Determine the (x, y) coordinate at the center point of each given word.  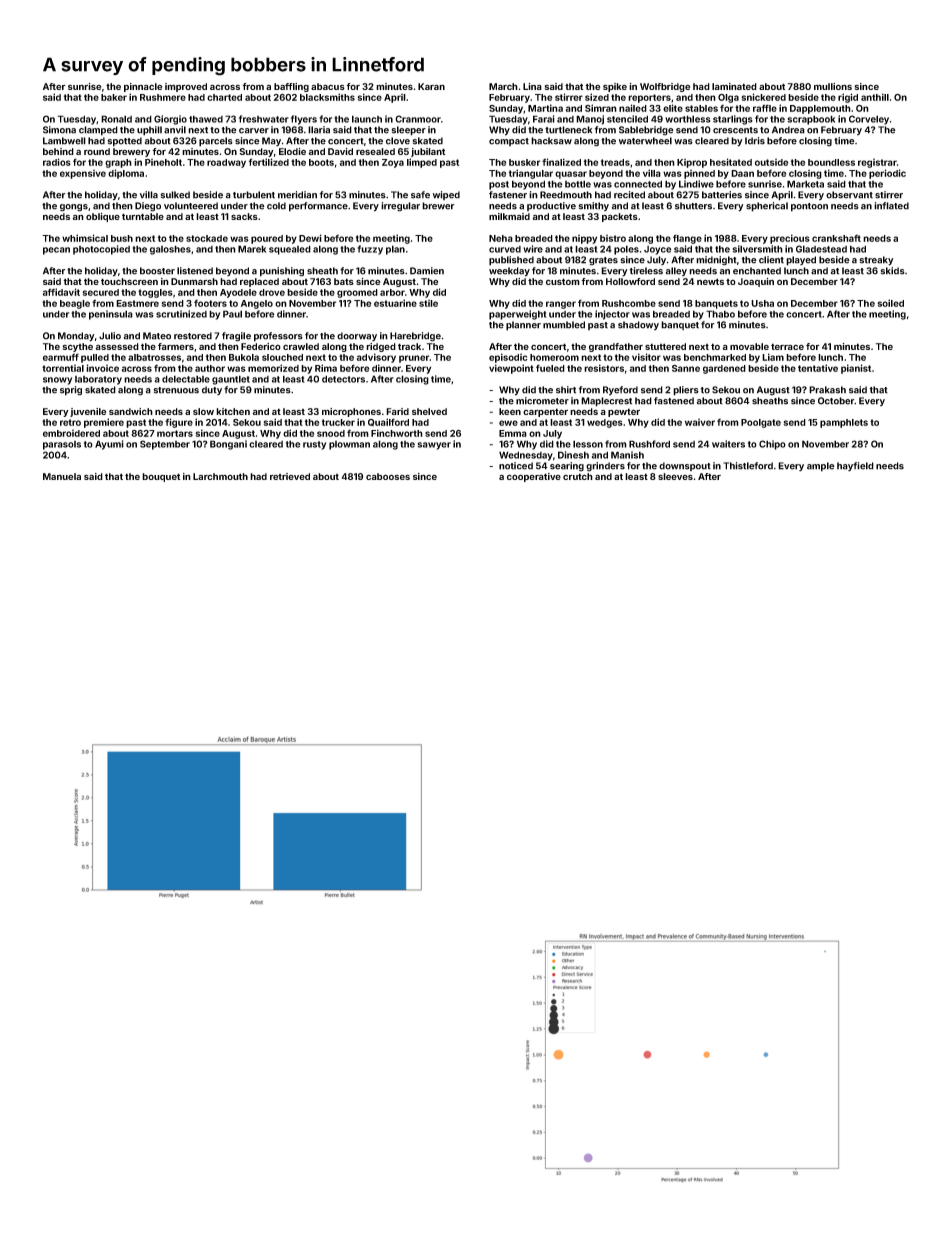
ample (821, 467)
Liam (773, 357)
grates (603, 261)
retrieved (290, 476)
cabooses (388, 476)
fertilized (269, 162)
